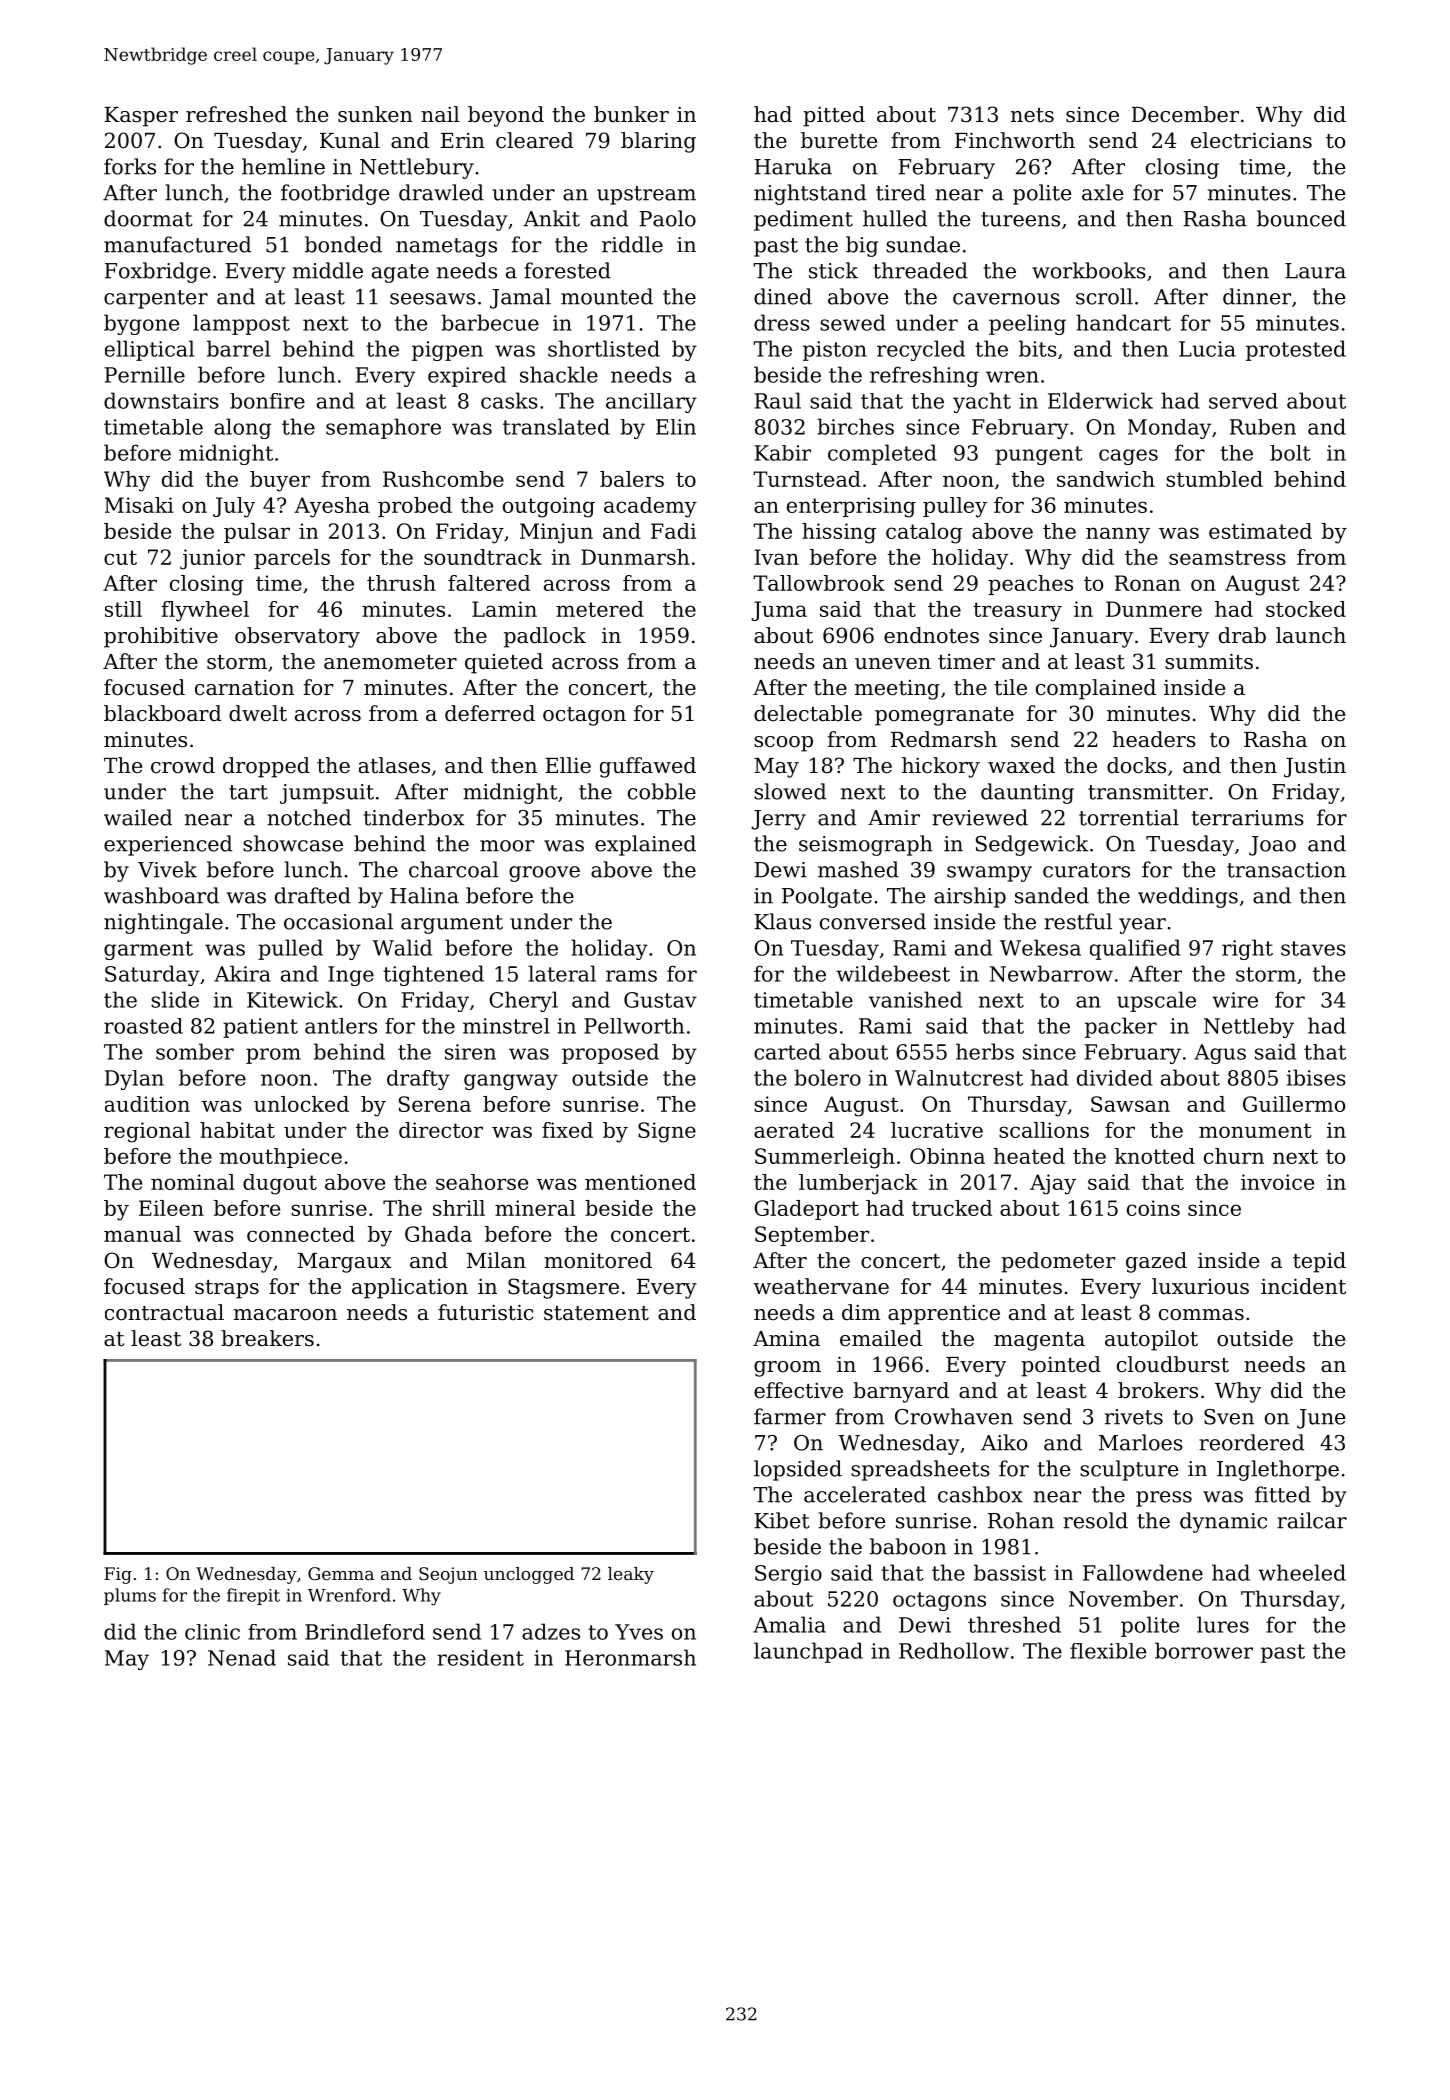 Image resolution: width=1450 pixels, height=2100 pixels. What do you see at coordinates (1032, 115) in the screenshot?
I see `nets` at bounding box center [1032, 115].
